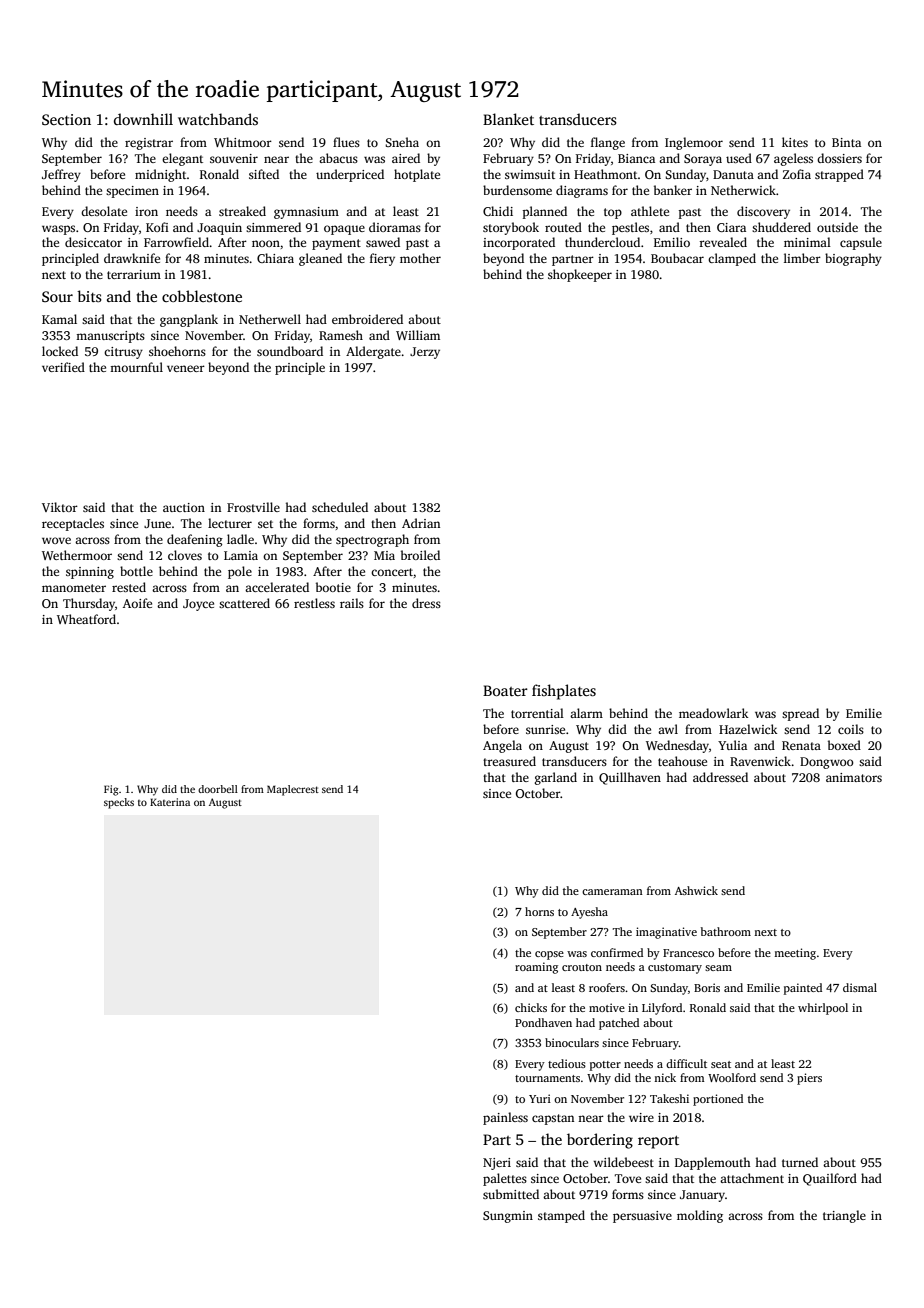 The image size is (924, 1308). Describe the element at coordinates (795, 954) in the page. I see `meeting` at that location.
